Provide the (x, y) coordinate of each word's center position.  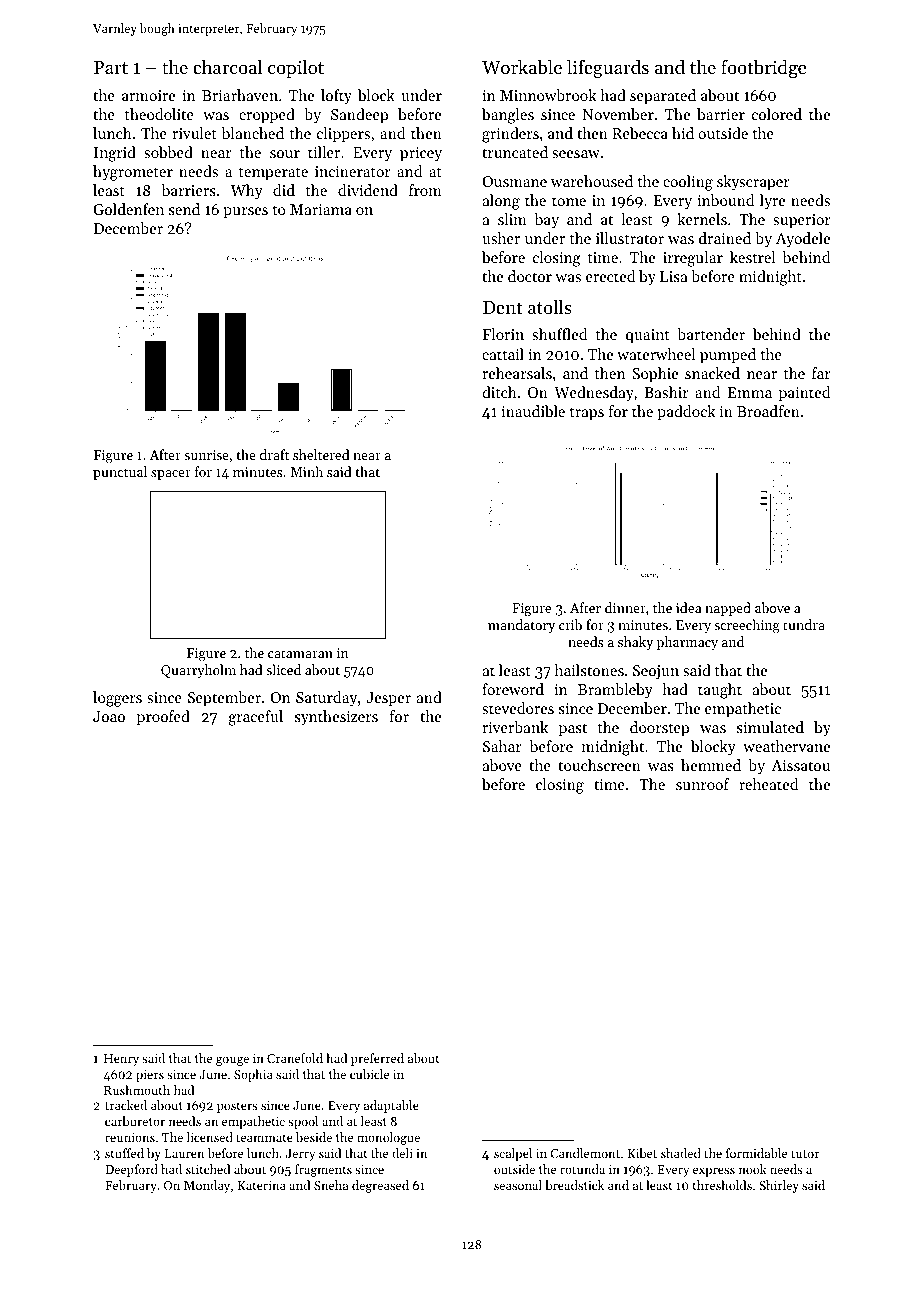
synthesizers (336, 718)
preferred (377, 1059)
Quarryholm (198, 671)
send (184, 209)
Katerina (261, 1185)
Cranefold (295, 1058)
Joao (109, 716)
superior (802, 221)
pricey (421, 154)
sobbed (168, 152)
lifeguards (608, 69)
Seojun (656, 672)
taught (720, 691)
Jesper (388, 699)
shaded (681, 1153)
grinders (510, 135)
